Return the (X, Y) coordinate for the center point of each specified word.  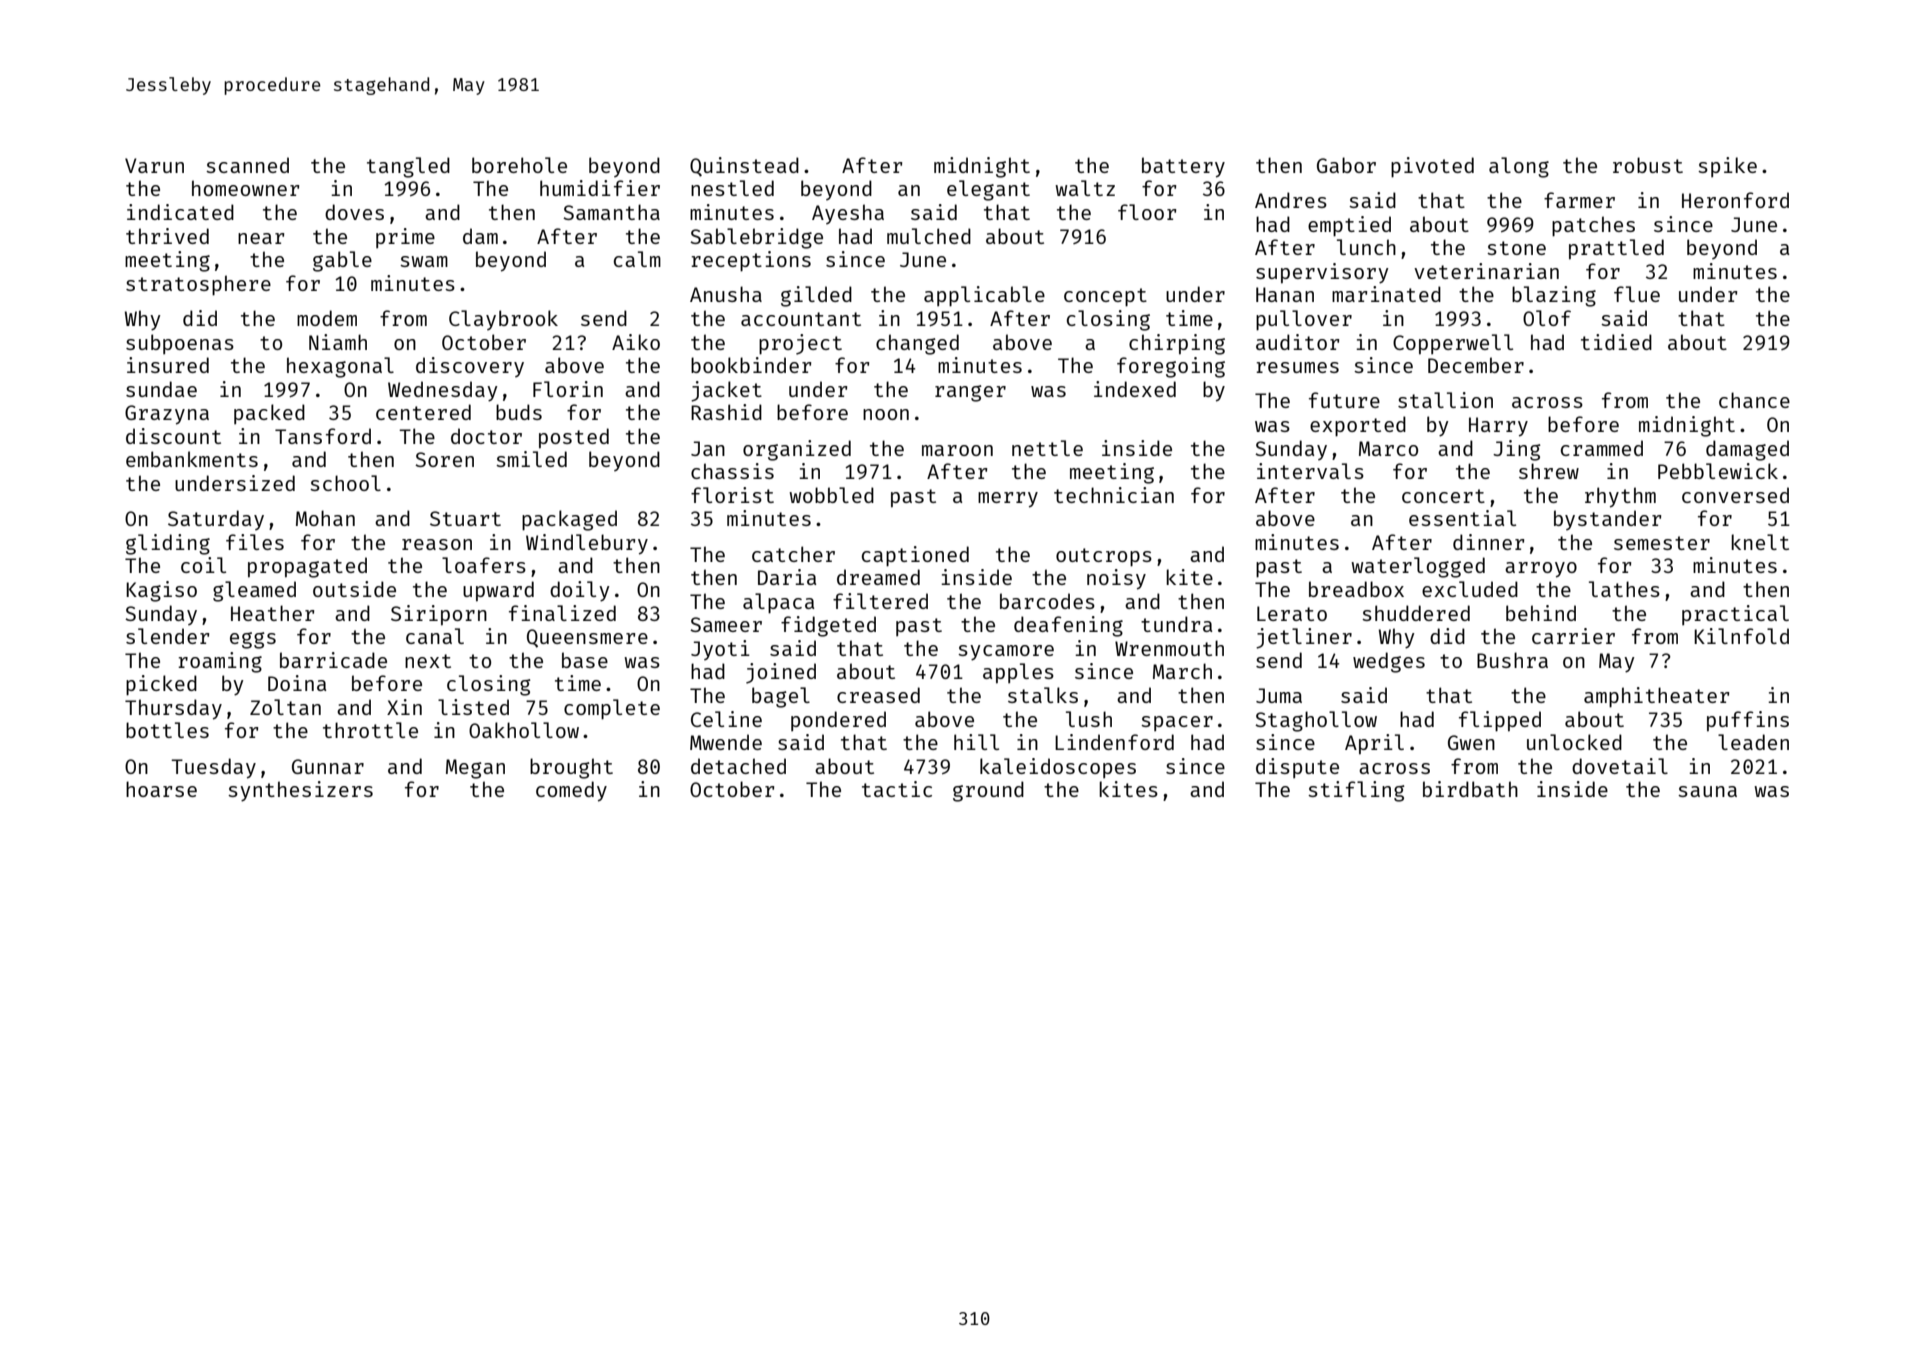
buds (519, 412)
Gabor (1346, 165)
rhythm (1620, 497)
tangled (408, 167)
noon (886, 414)
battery (1183, 167)
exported (1358, 426)
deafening (1068, 626)
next (428, 661)
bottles (167, 730)
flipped (1500, 721)
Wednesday (443, 391)
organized (797, 450)
